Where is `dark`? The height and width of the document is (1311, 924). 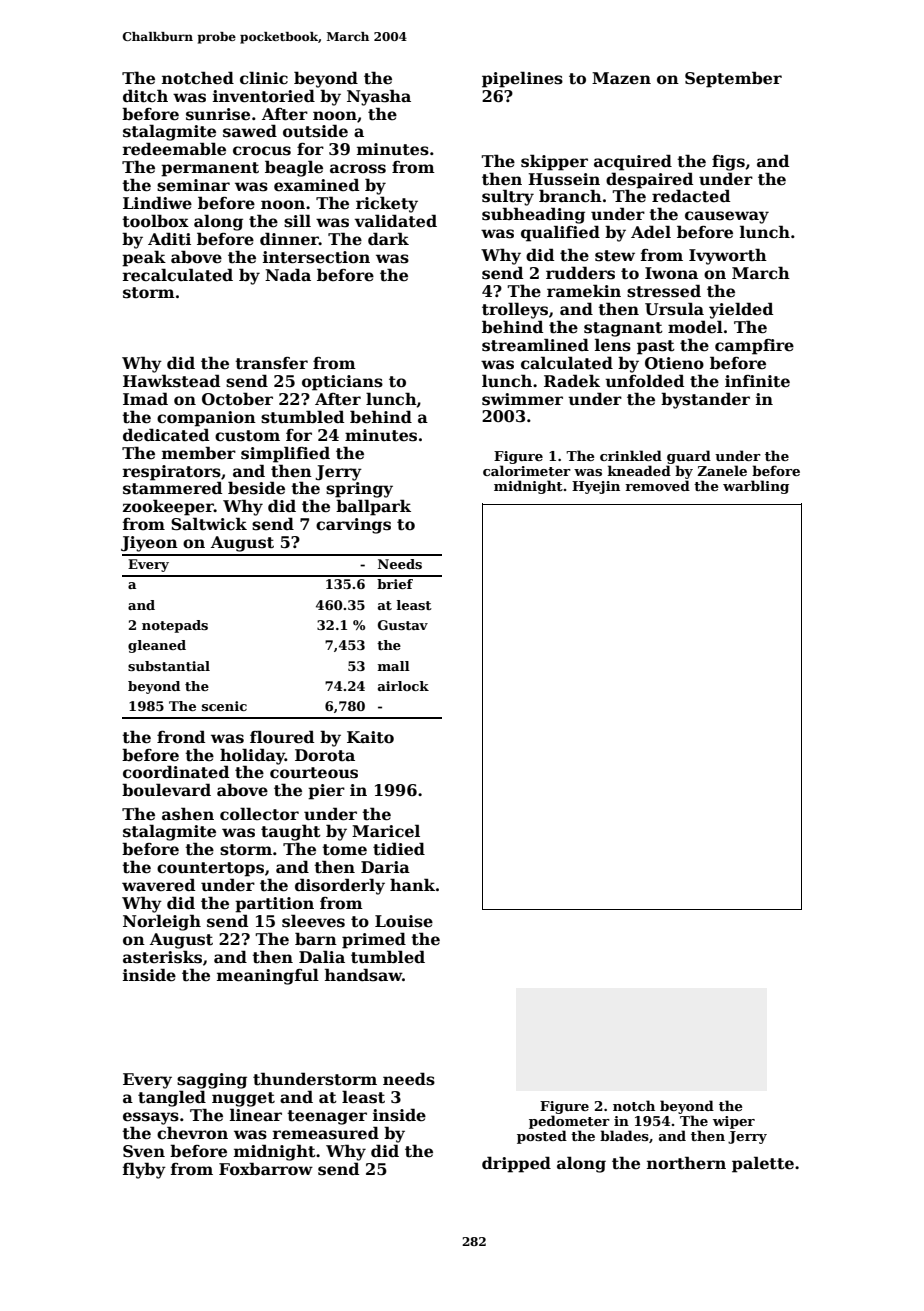 dark is located at coordinates (388, 238).
